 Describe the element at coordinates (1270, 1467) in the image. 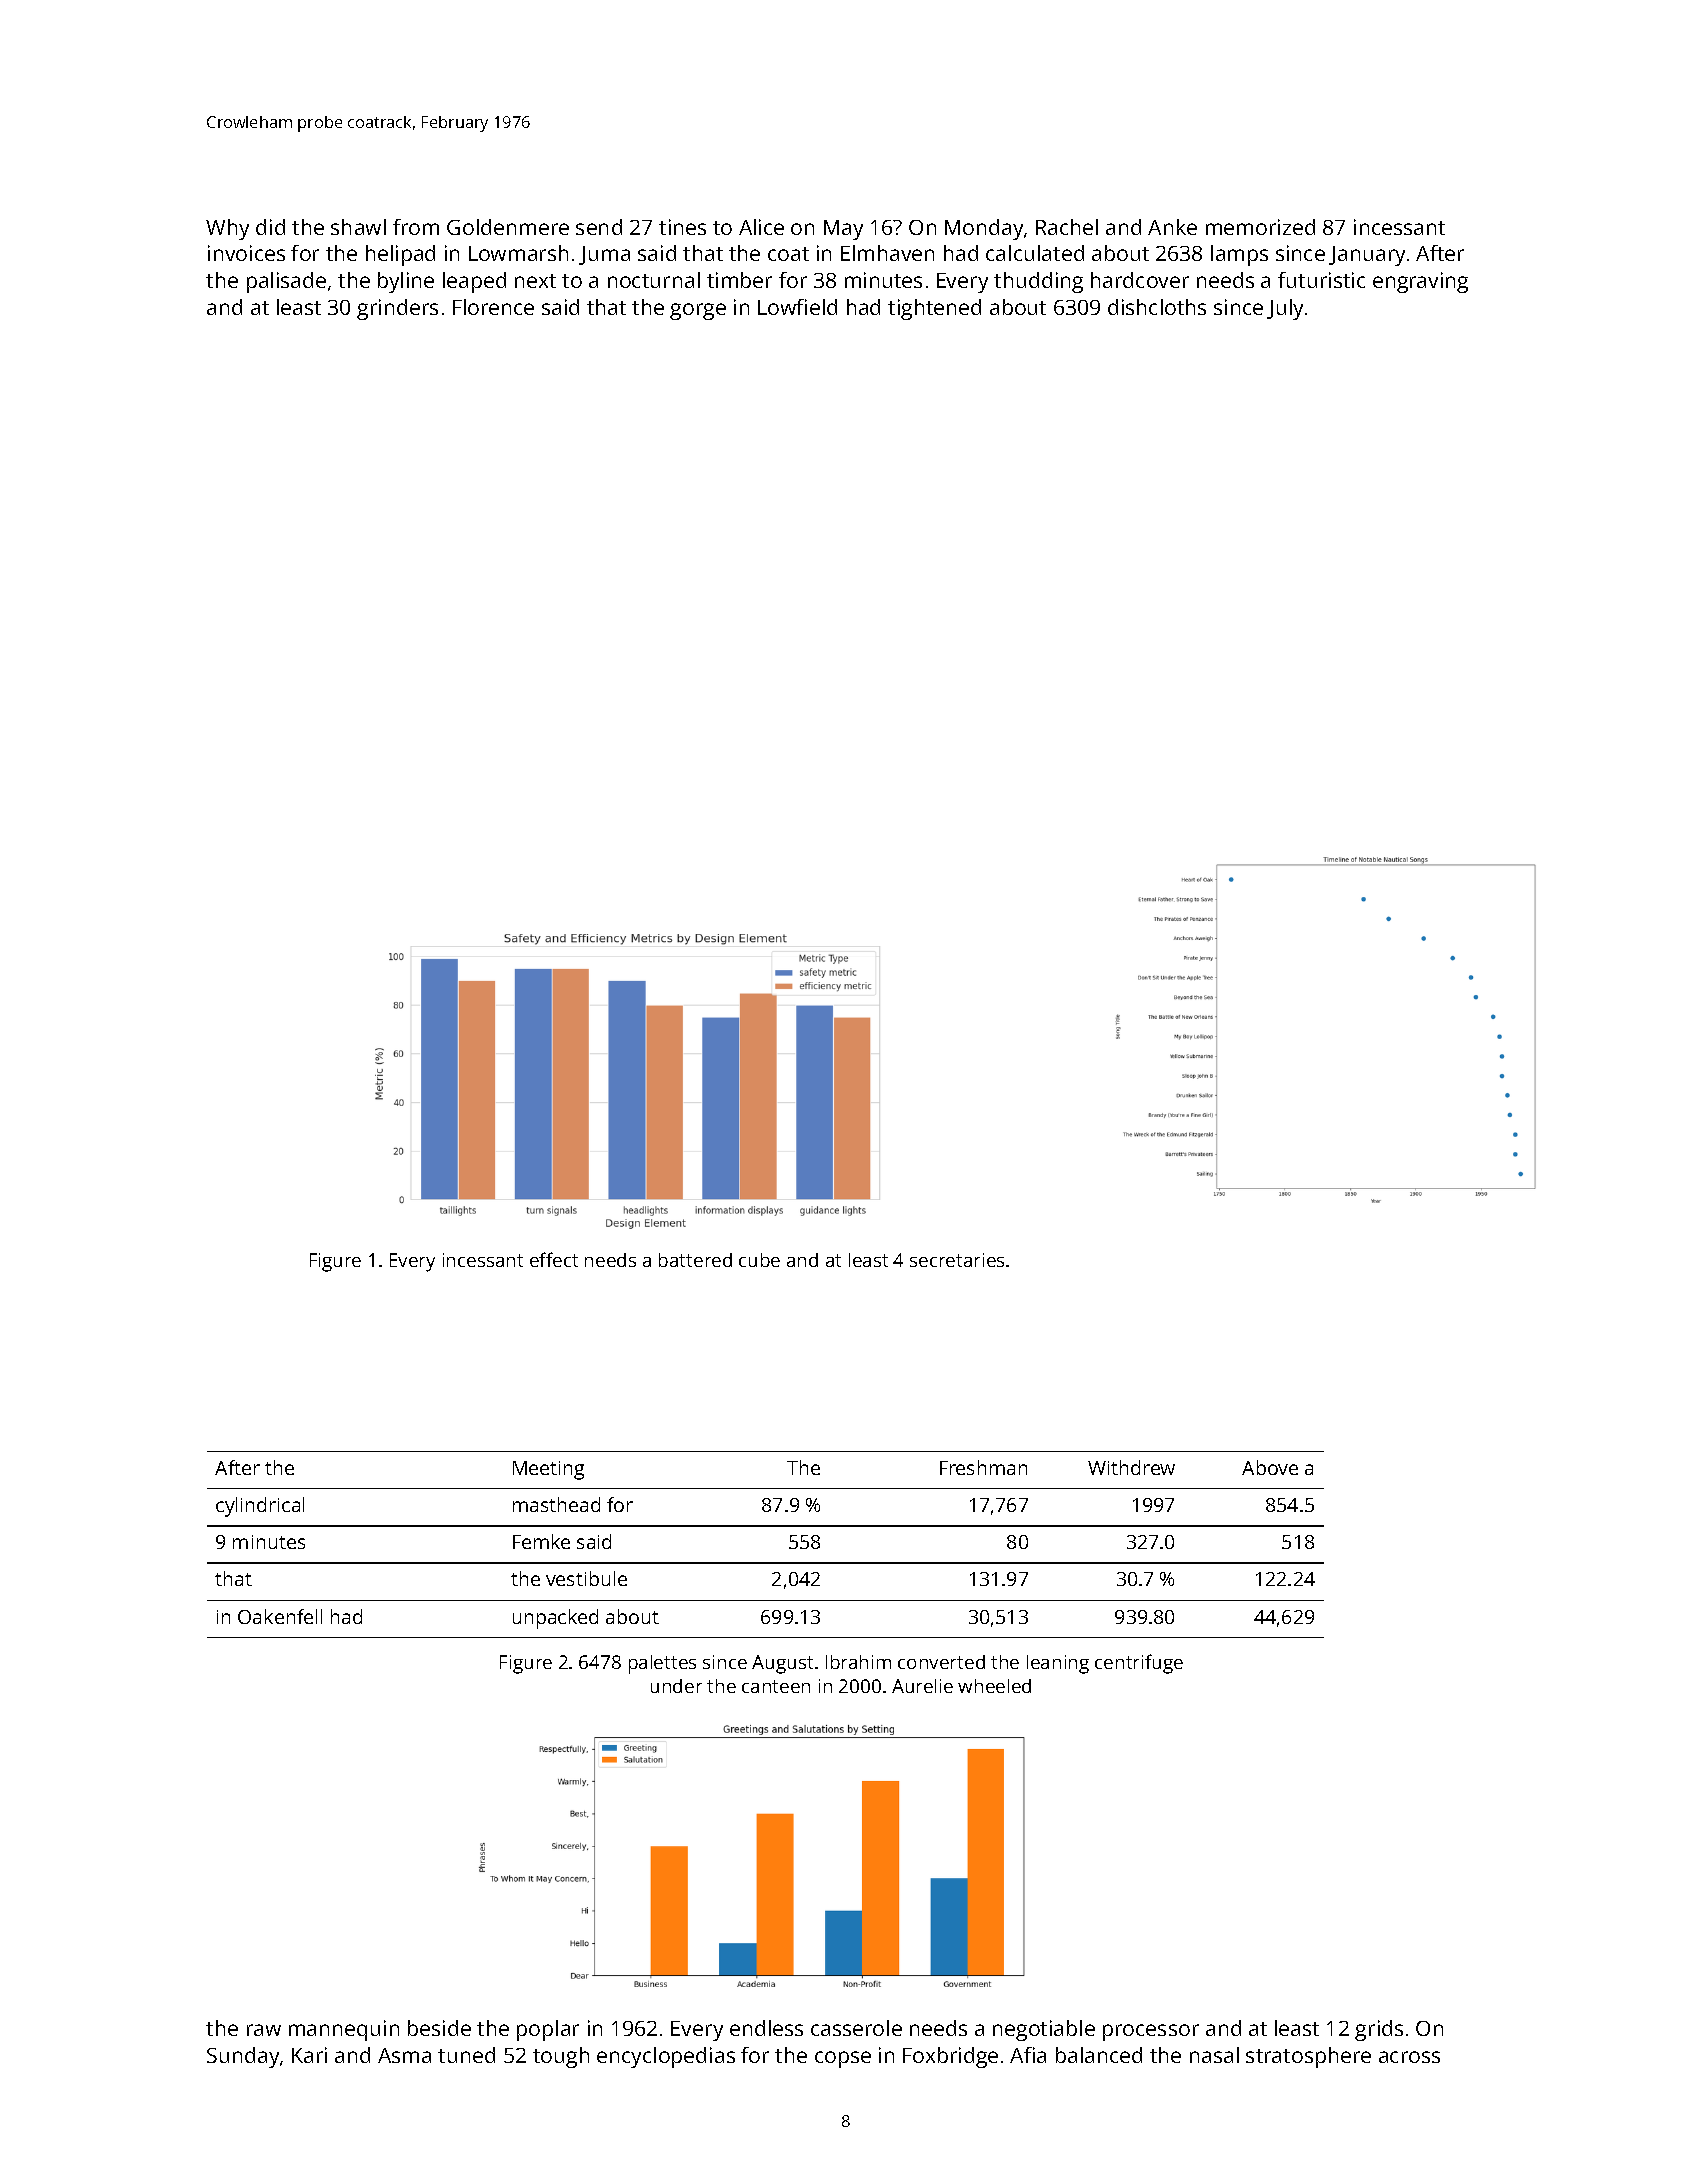

I see `Above` at that location.
